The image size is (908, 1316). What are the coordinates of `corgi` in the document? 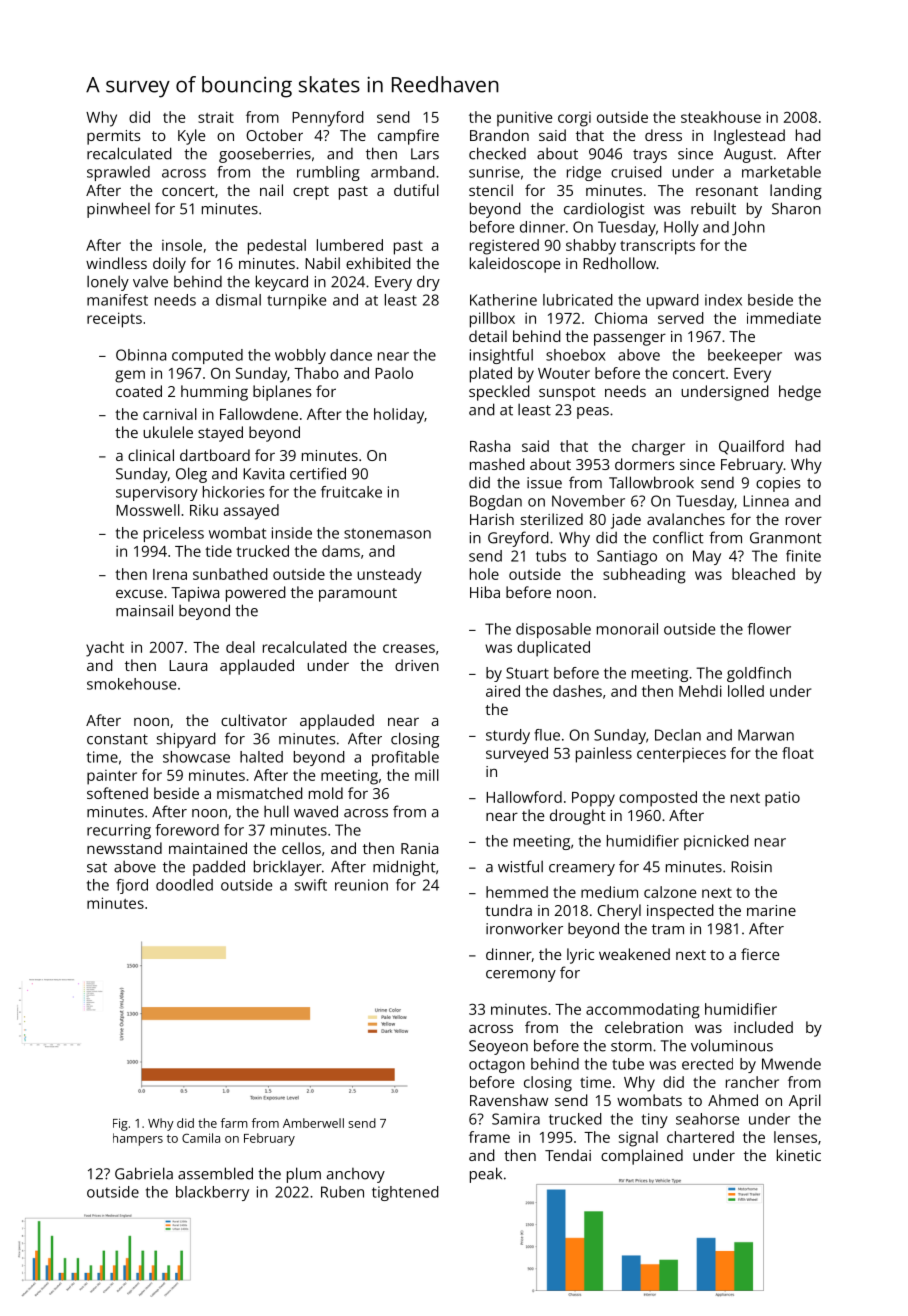 It's located at (574, 119).
